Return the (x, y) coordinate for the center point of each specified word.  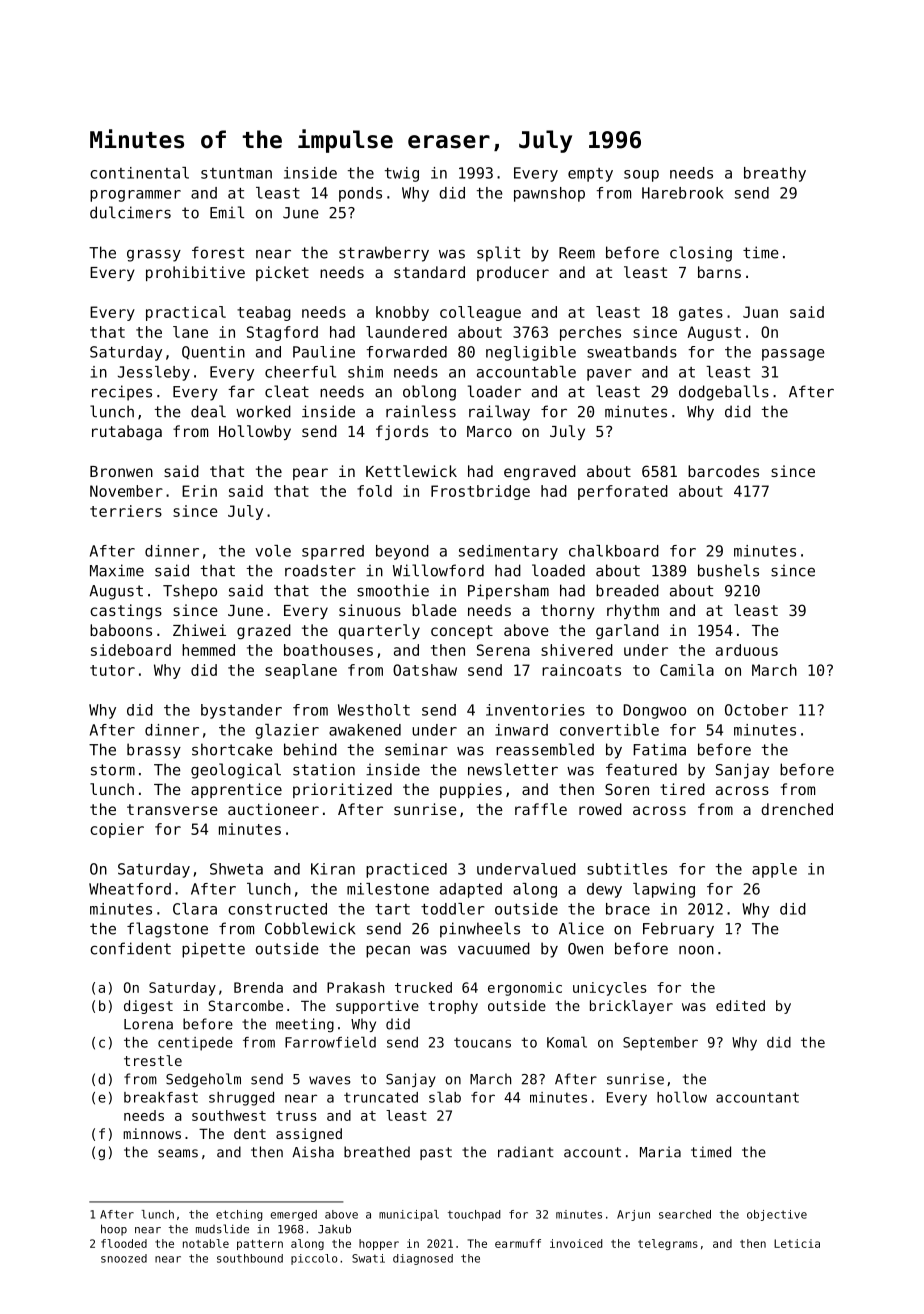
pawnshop (549, 194)
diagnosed (423, 1259)
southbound (250, 1258)
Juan (760, 312)
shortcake (232, 749)
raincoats (581, 670)
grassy (154, 255)
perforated (623, 492)
